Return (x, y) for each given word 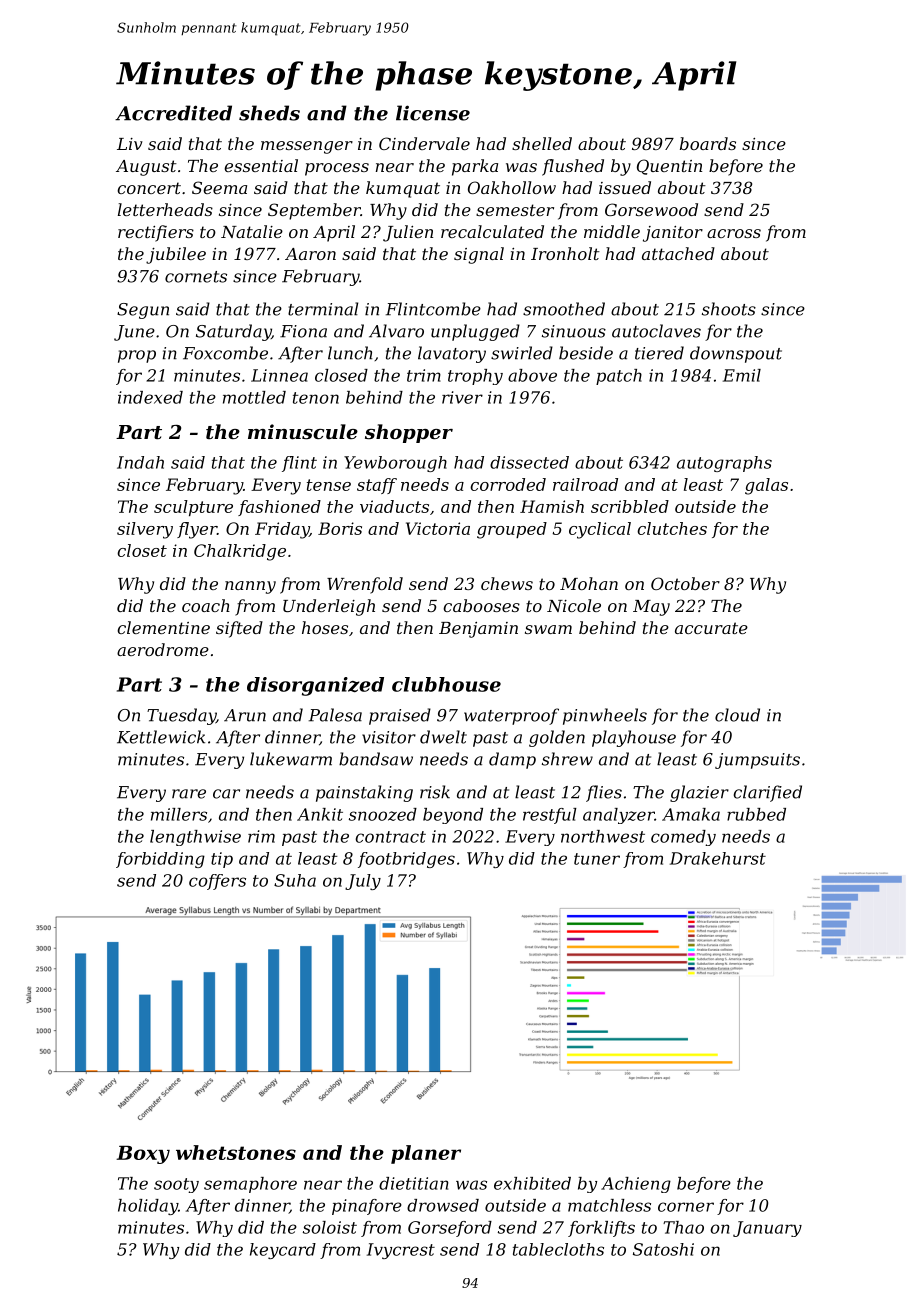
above (532, 375)
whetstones (236, 1152)
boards (708, 143)
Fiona (303, 331)
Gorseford (450, 1229)
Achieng (636, 1185)
